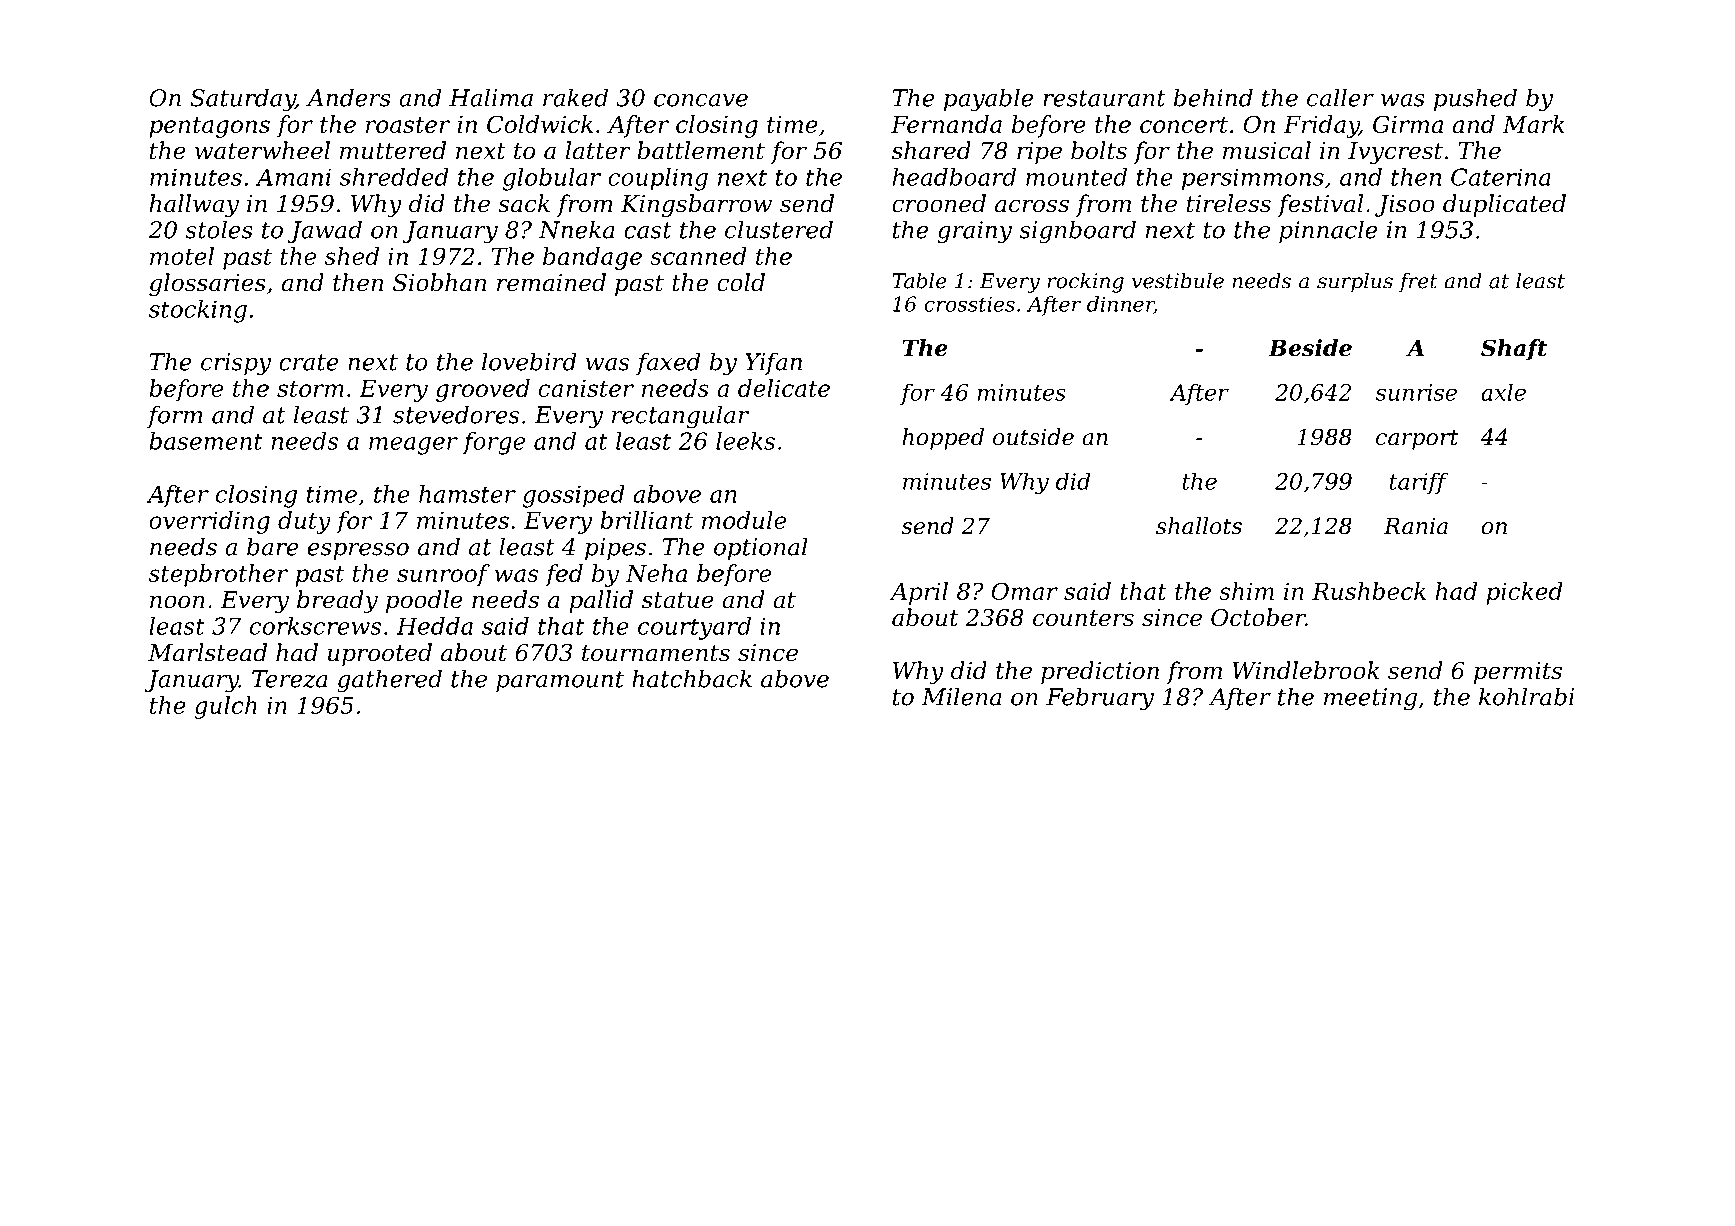  What do you see at coordinates (225, 707) in the screenshot?
I see `gulch` at bounding box center [225, 707].
